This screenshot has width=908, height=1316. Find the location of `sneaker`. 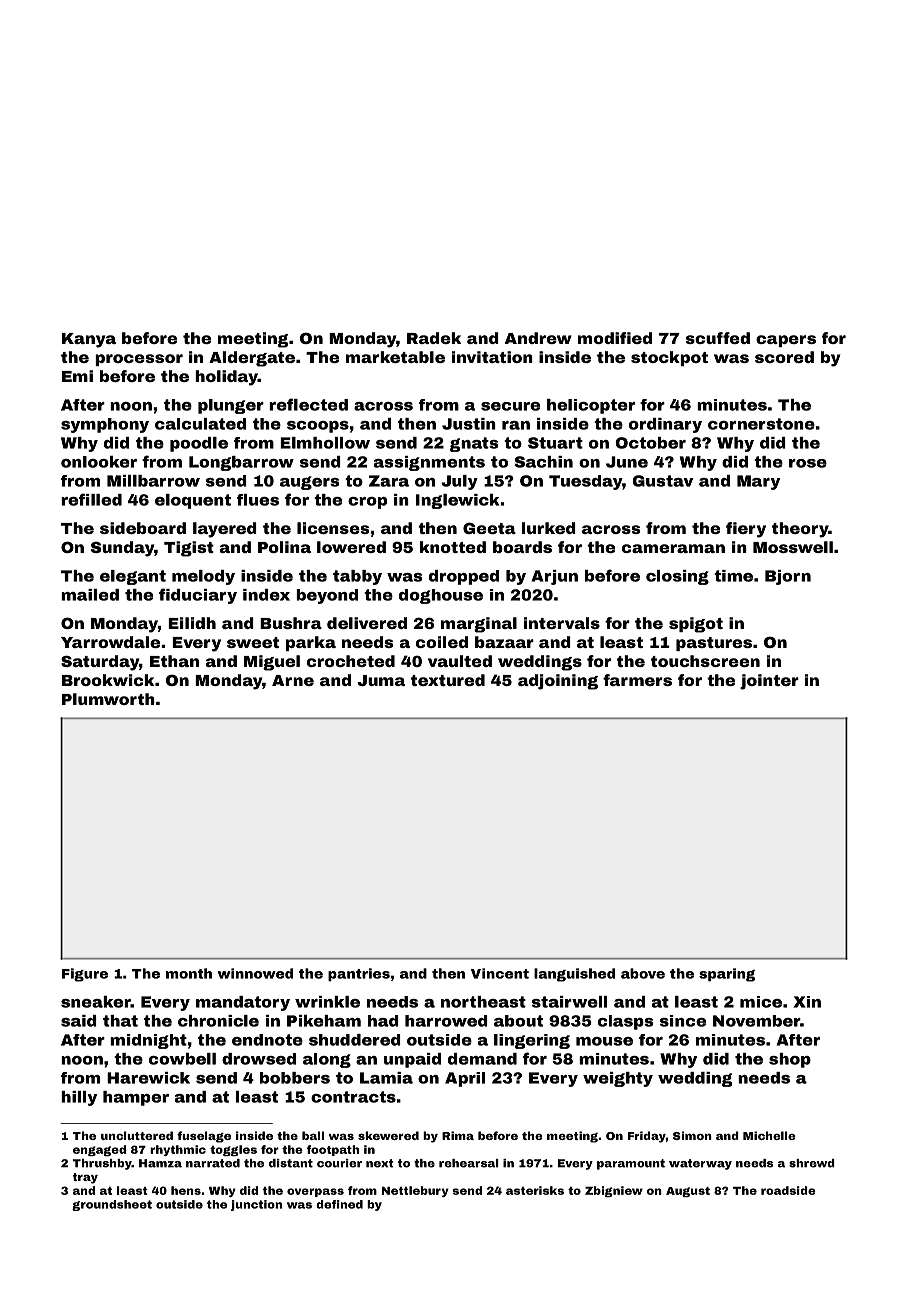

sneaker is located at coordinates (96, 1002).
